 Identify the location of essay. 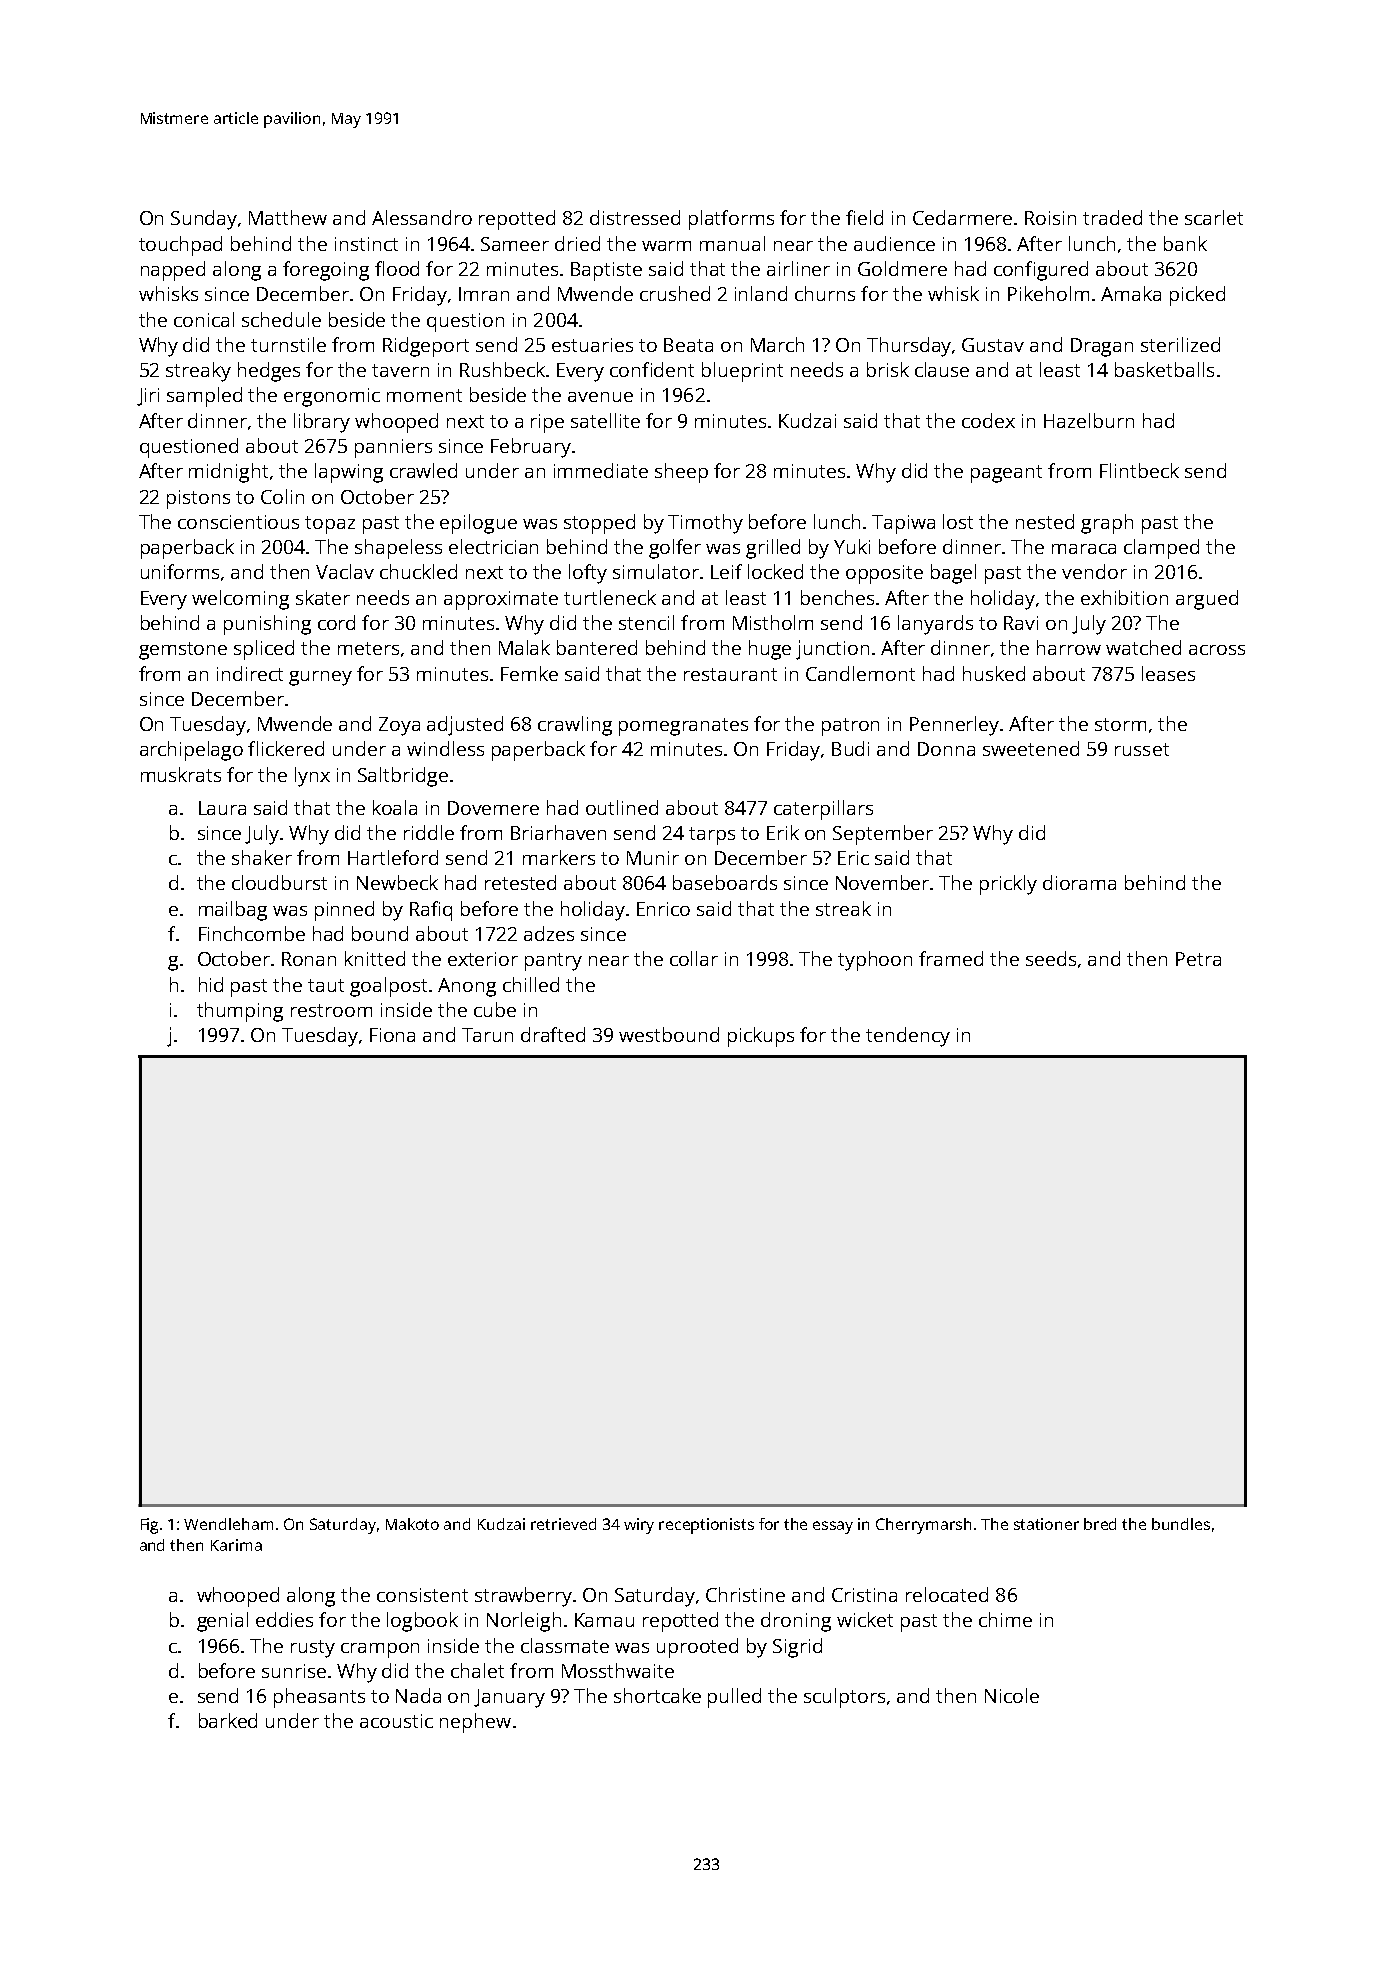
(833, 1527).
